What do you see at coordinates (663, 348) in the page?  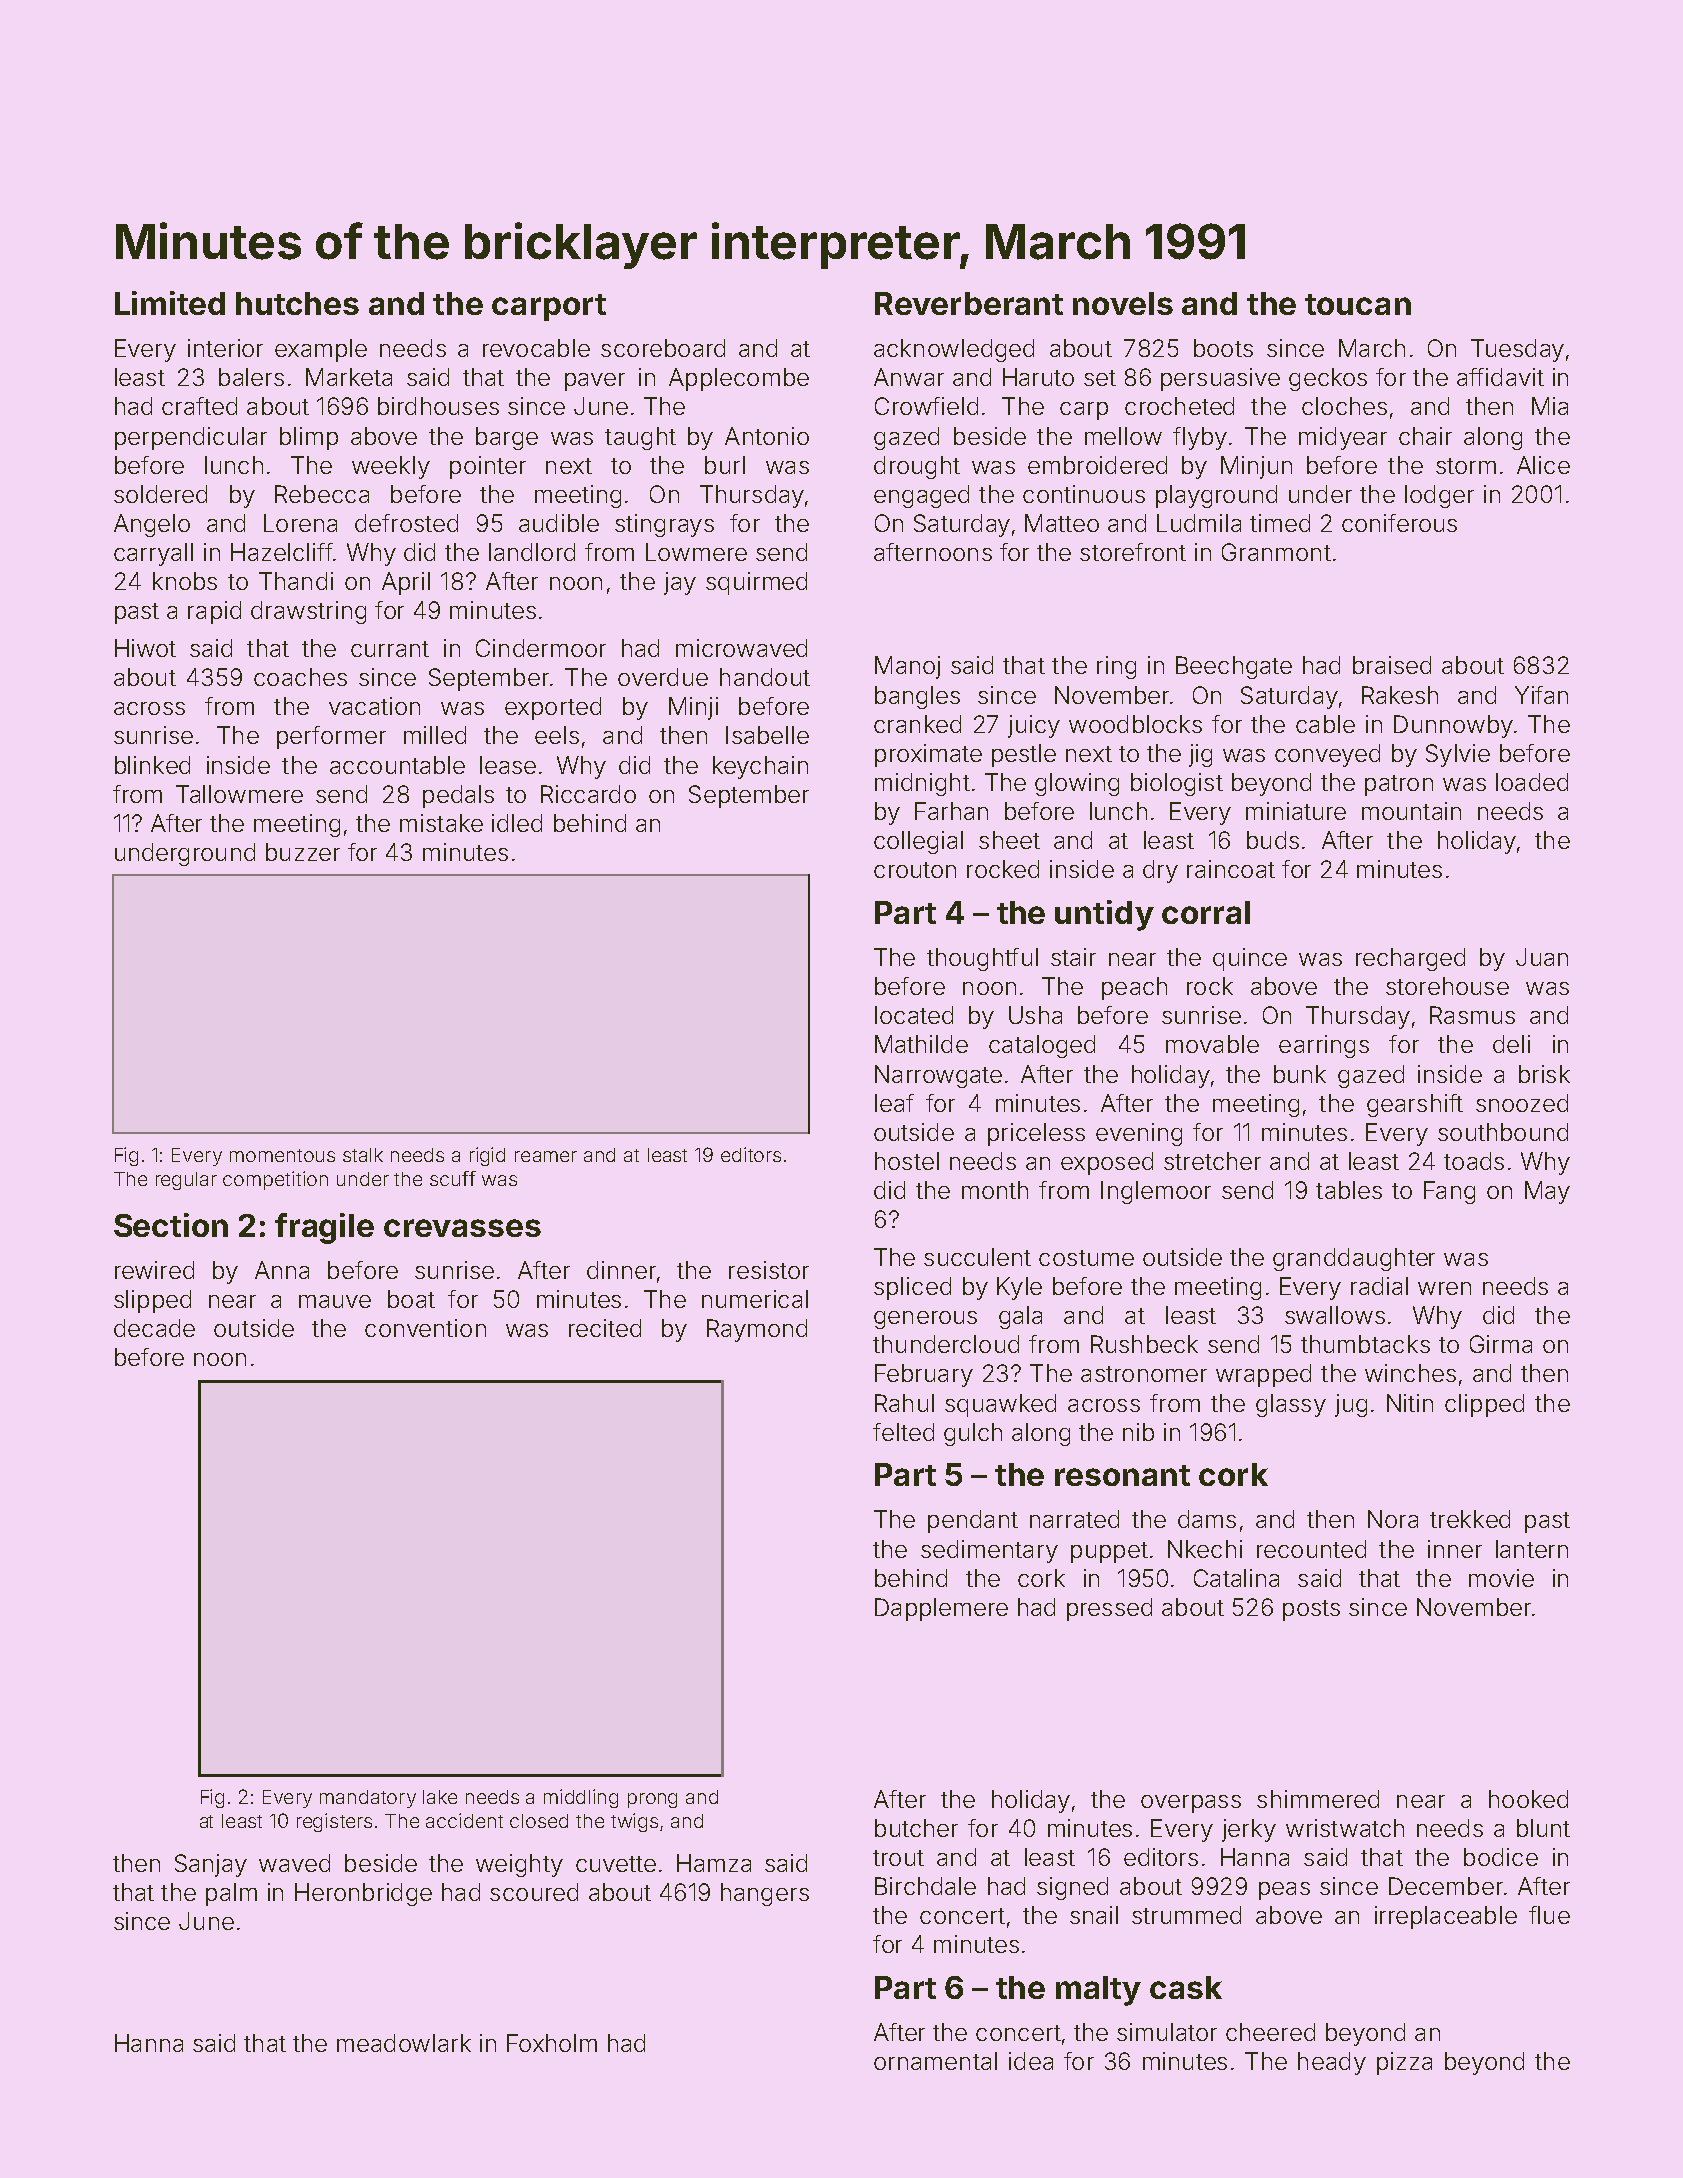 I see `scoreboard` at bounding box center [663, 348].
